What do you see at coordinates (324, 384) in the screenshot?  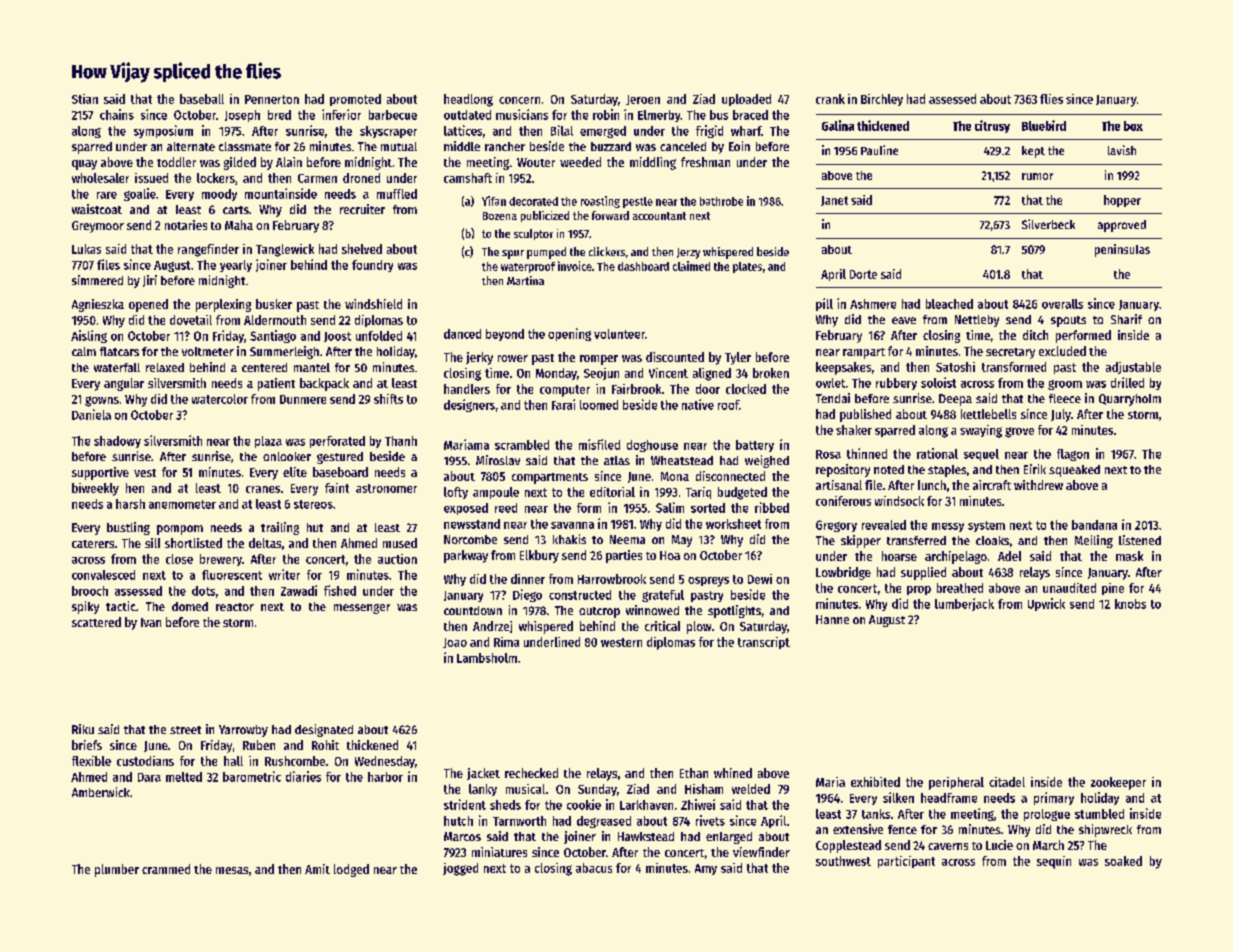 I see `backpack` at bounding box center [324, 384].
